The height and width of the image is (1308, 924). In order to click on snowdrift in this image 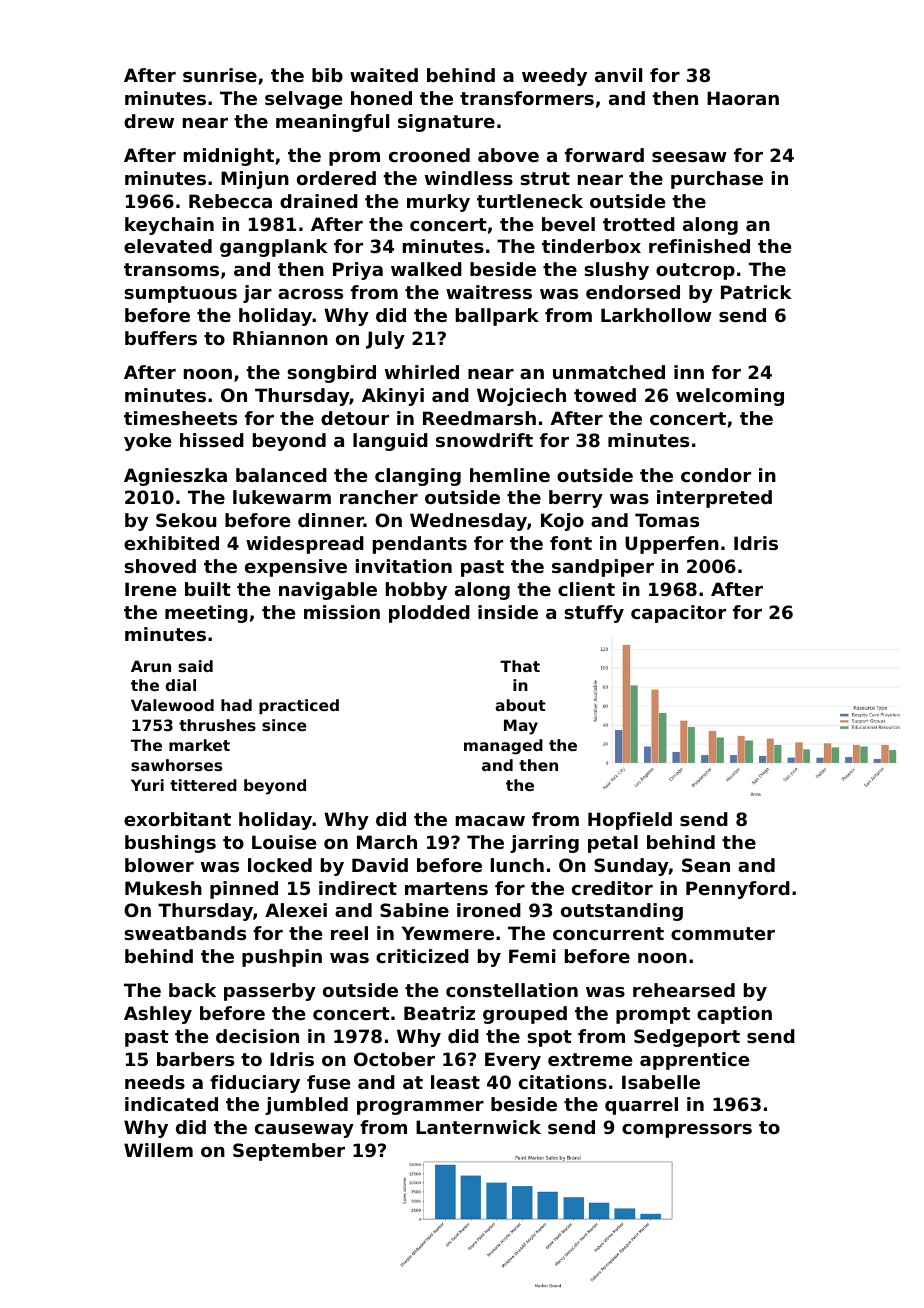, I will do `click(484, 440)`.
